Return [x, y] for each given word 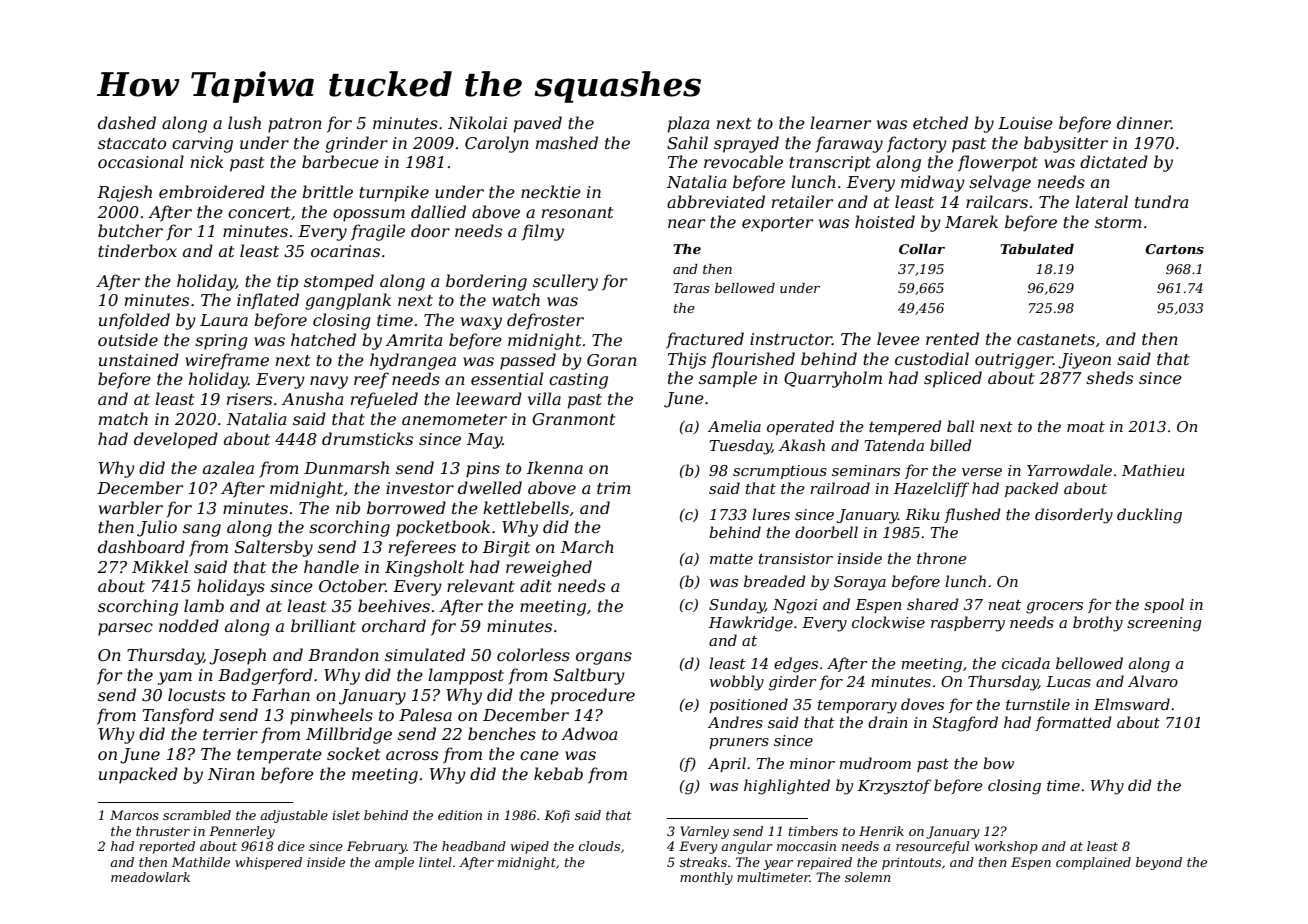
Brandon [343, 654]
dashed [127, 122]
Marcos [134, 815]
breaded [775, 581]
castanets [1056, 339]
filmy [543, 232]
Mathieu [1153, 470]
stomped [339, 282]
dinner [1144, 122]
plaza [688, 124]
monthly [706, 878]
